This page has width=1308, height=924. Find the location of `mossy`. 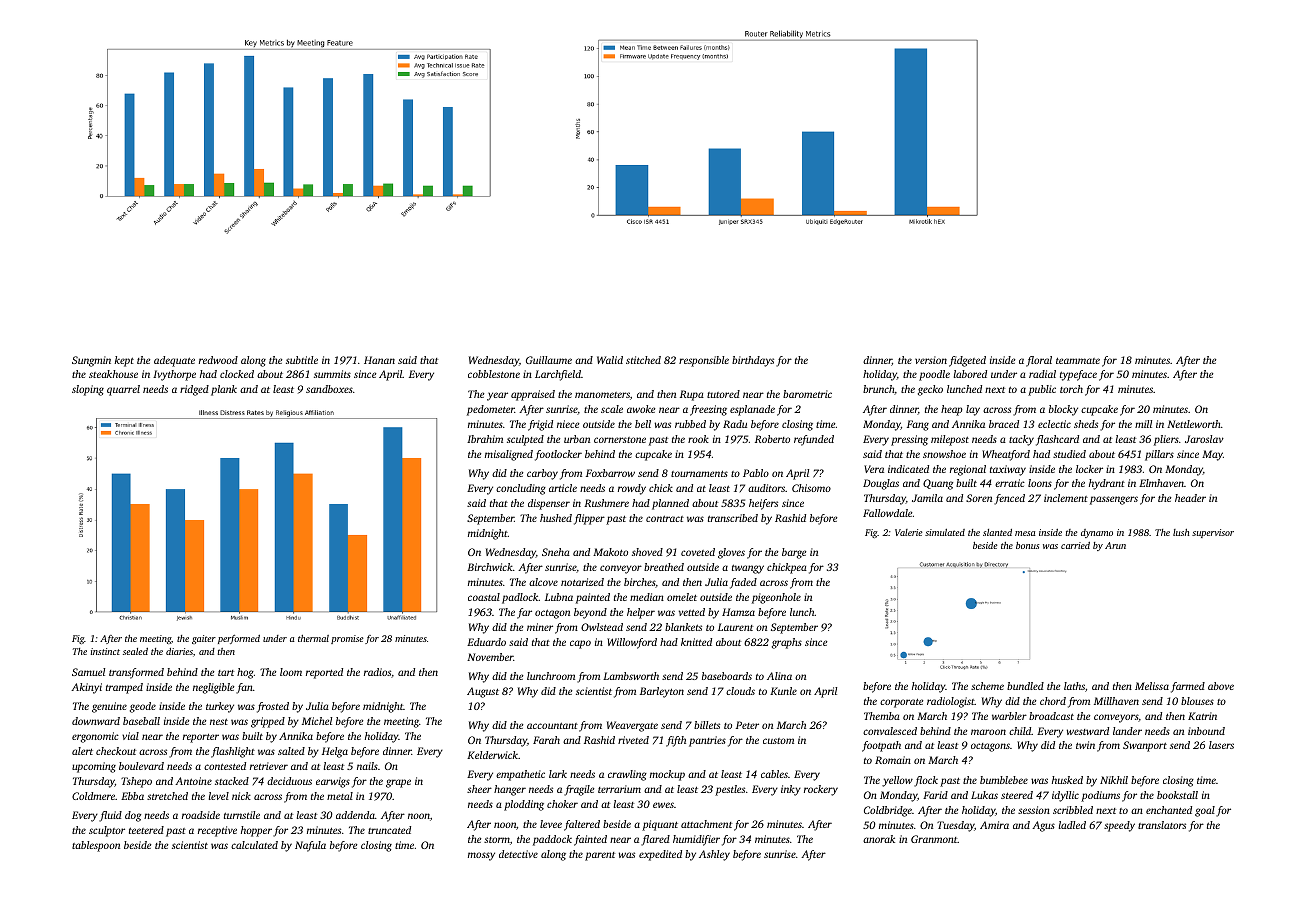

mossy is located at coordinates (481, 856).
